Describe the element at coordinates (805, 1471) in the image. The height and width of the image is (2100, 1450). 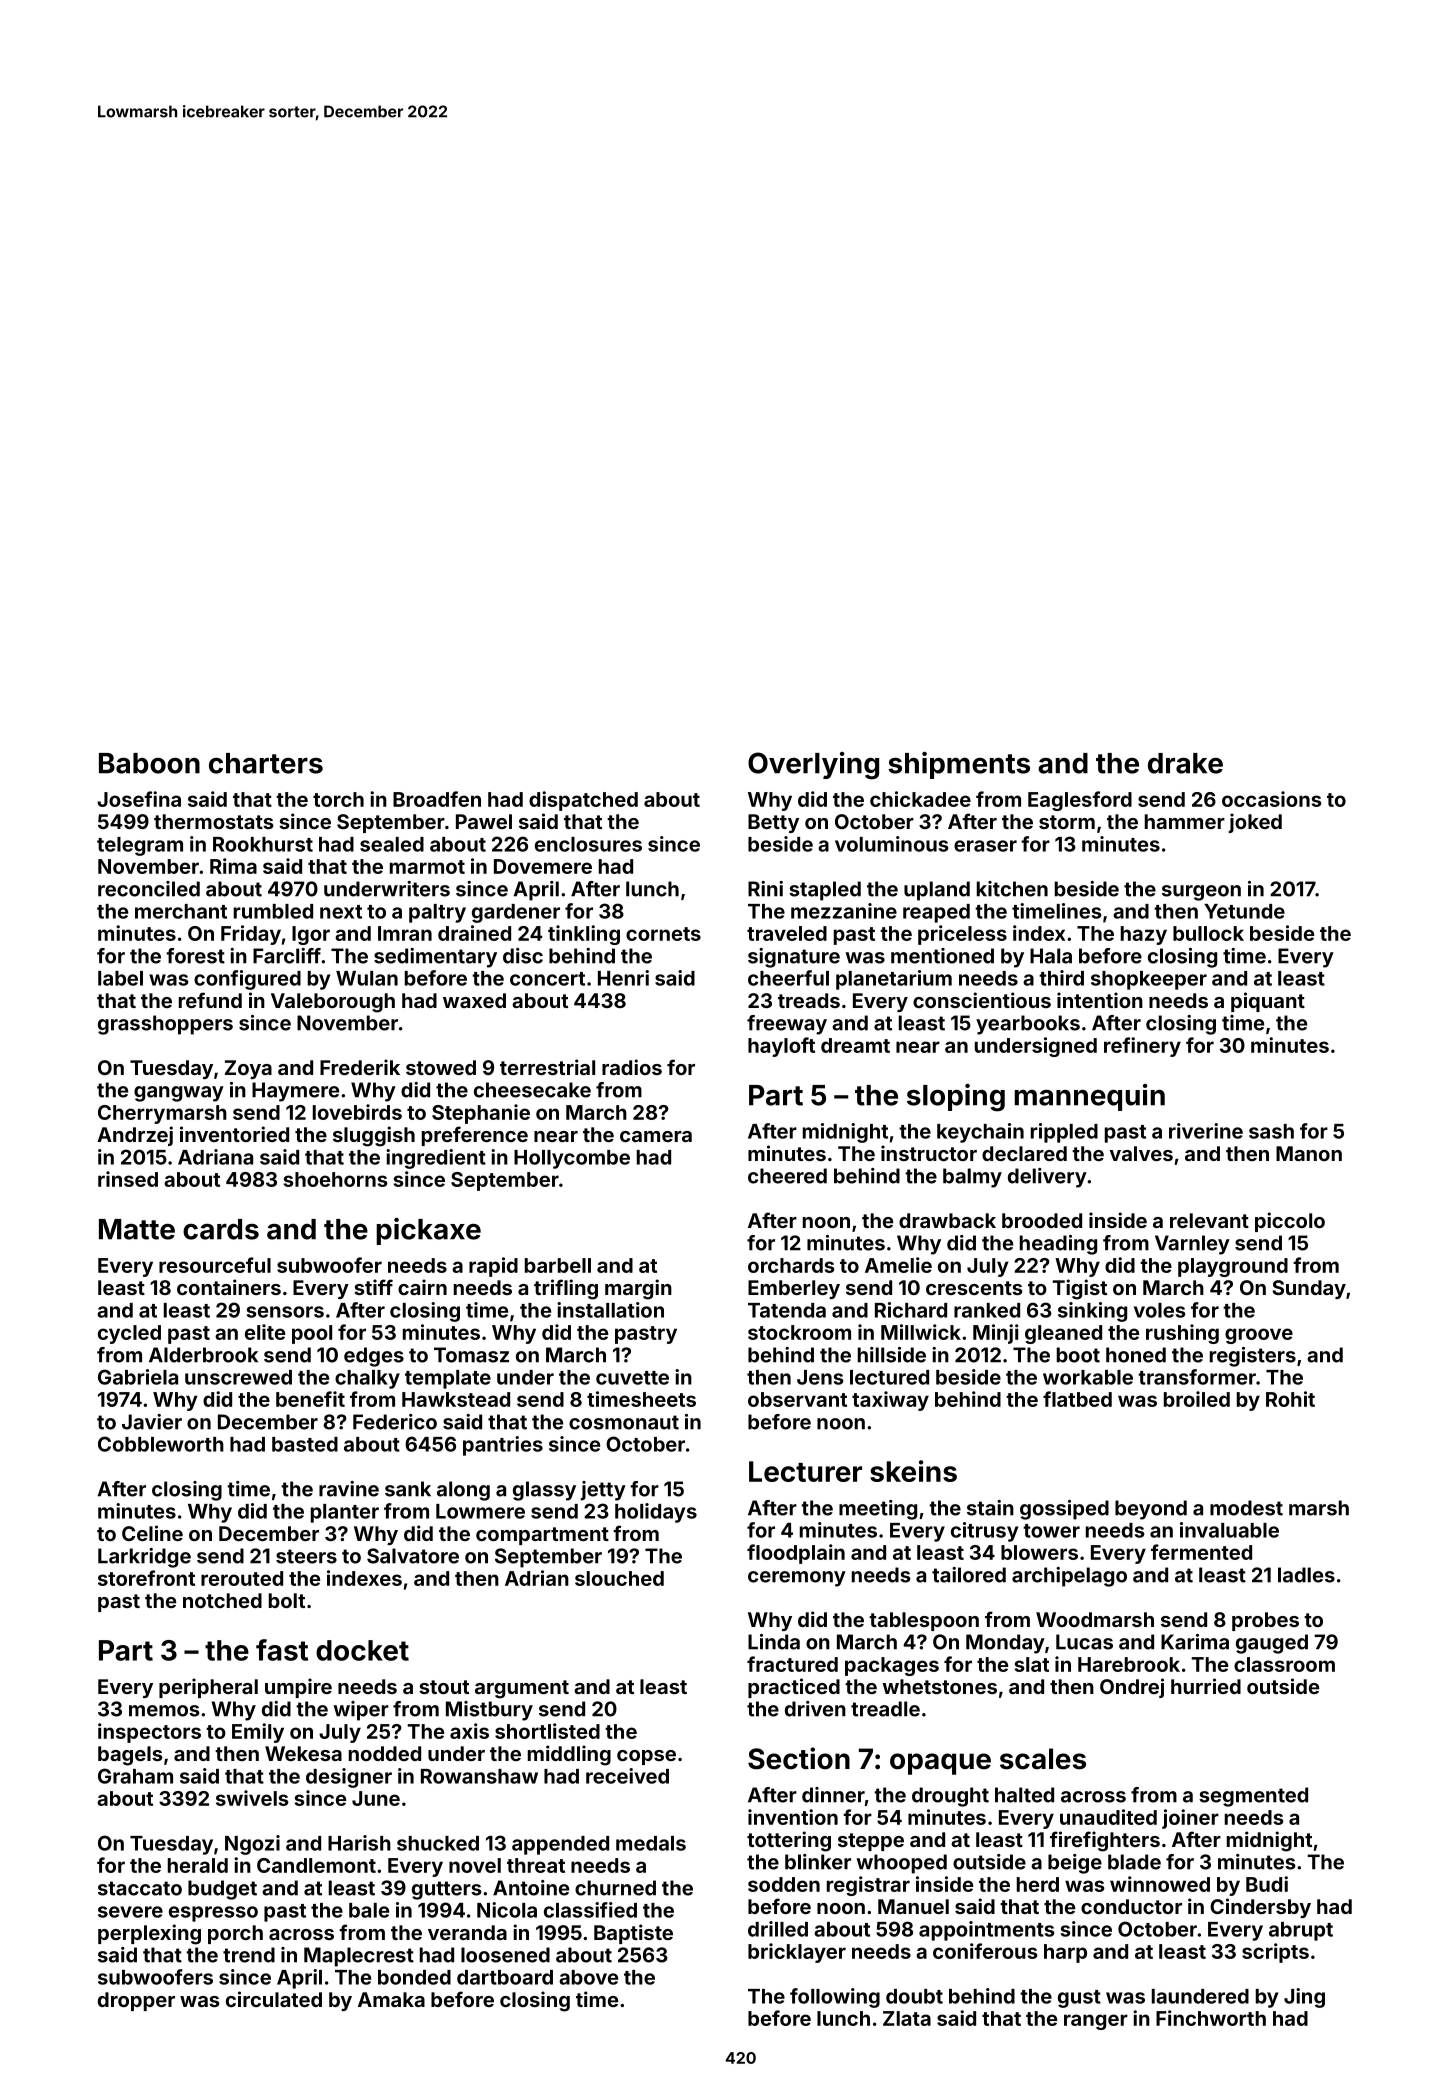
I see `Lecturer` at that location.
